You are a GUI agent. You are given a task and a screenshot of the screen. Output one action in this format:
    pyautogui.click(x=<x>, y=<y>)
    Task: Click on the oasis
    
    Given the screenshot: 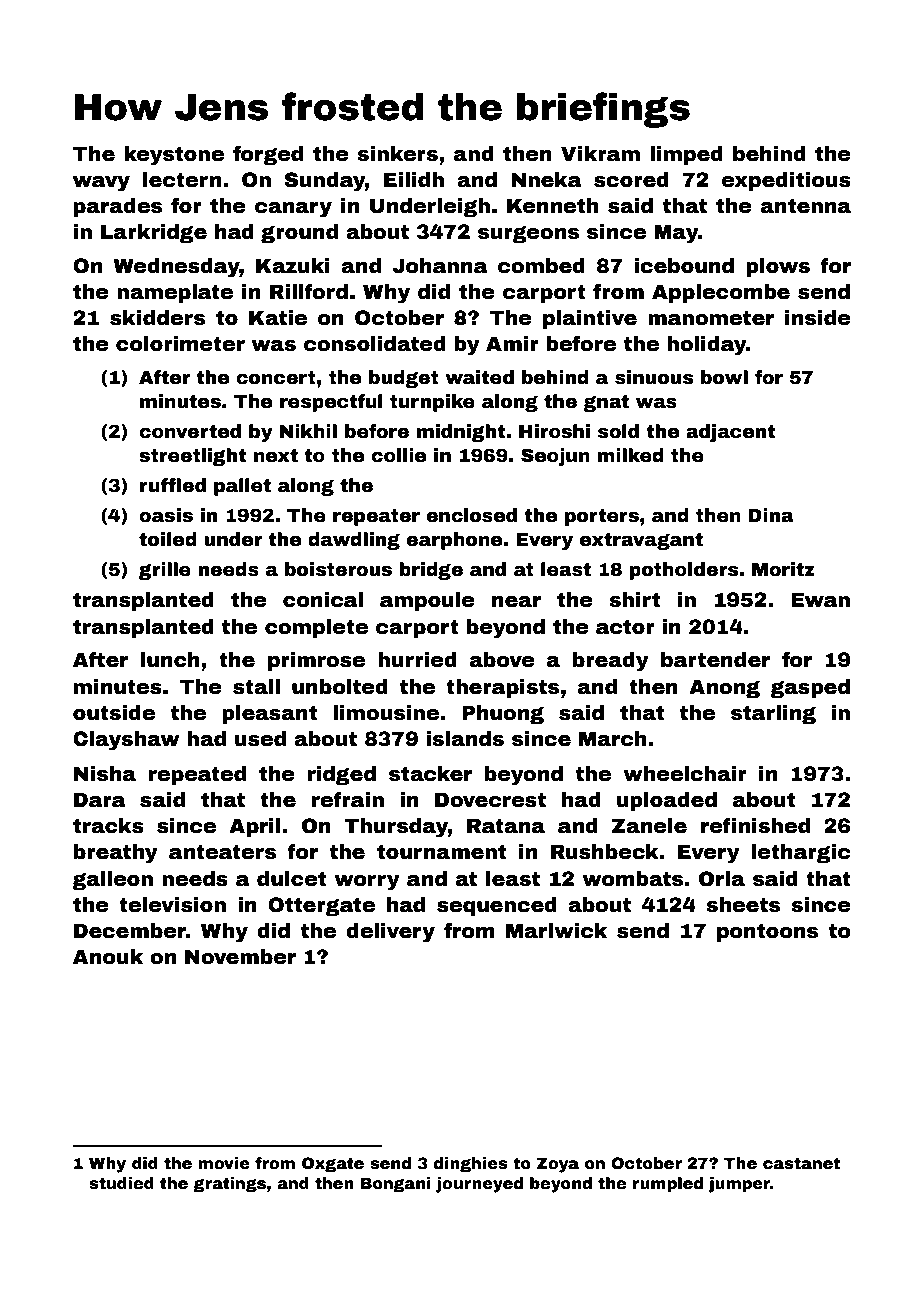 What is the action you would take?
    pyautogui.click(x=166, y=515)
